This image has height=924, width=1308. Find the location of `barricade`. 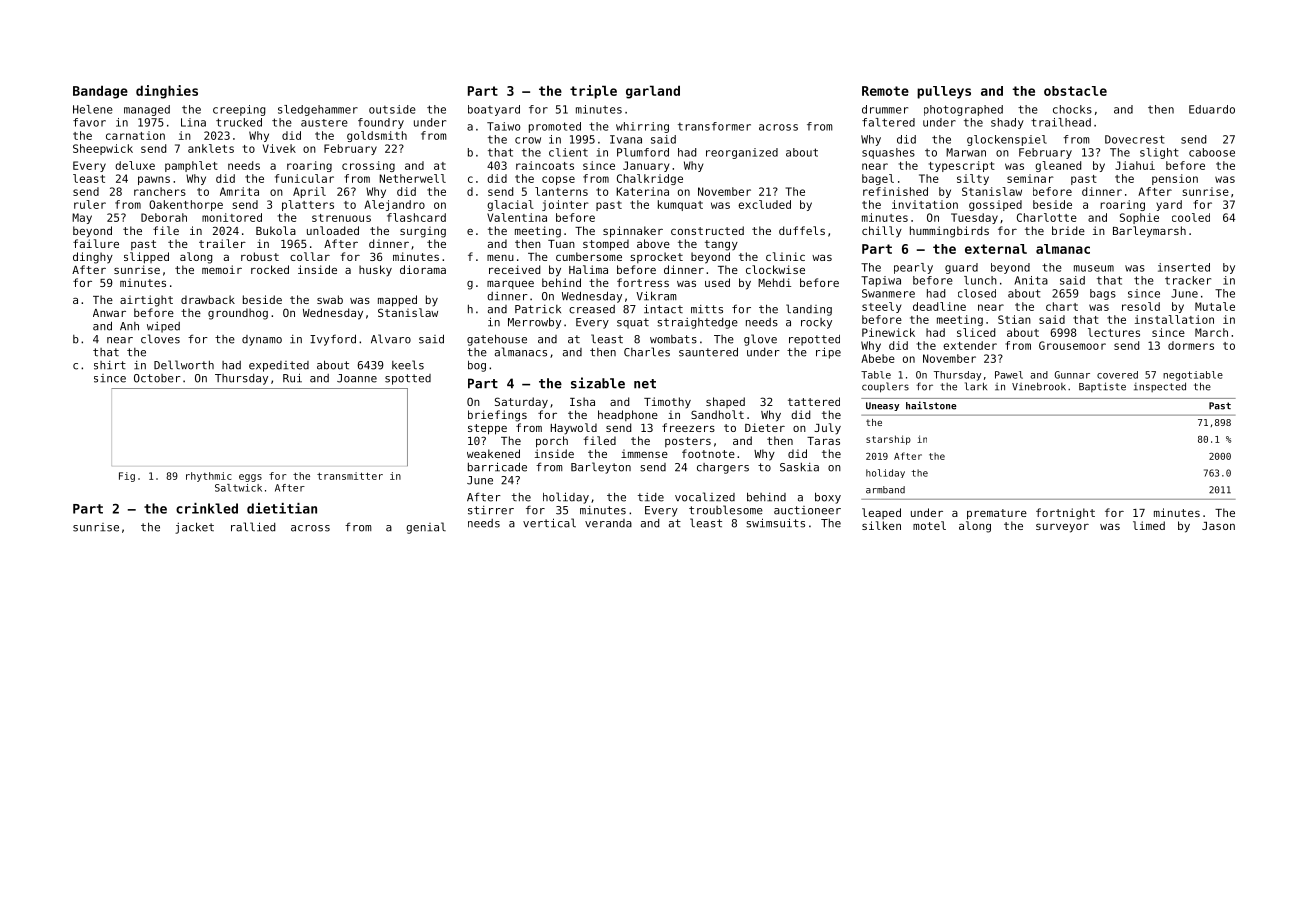

barricade is located at coordinates (497, 467).
